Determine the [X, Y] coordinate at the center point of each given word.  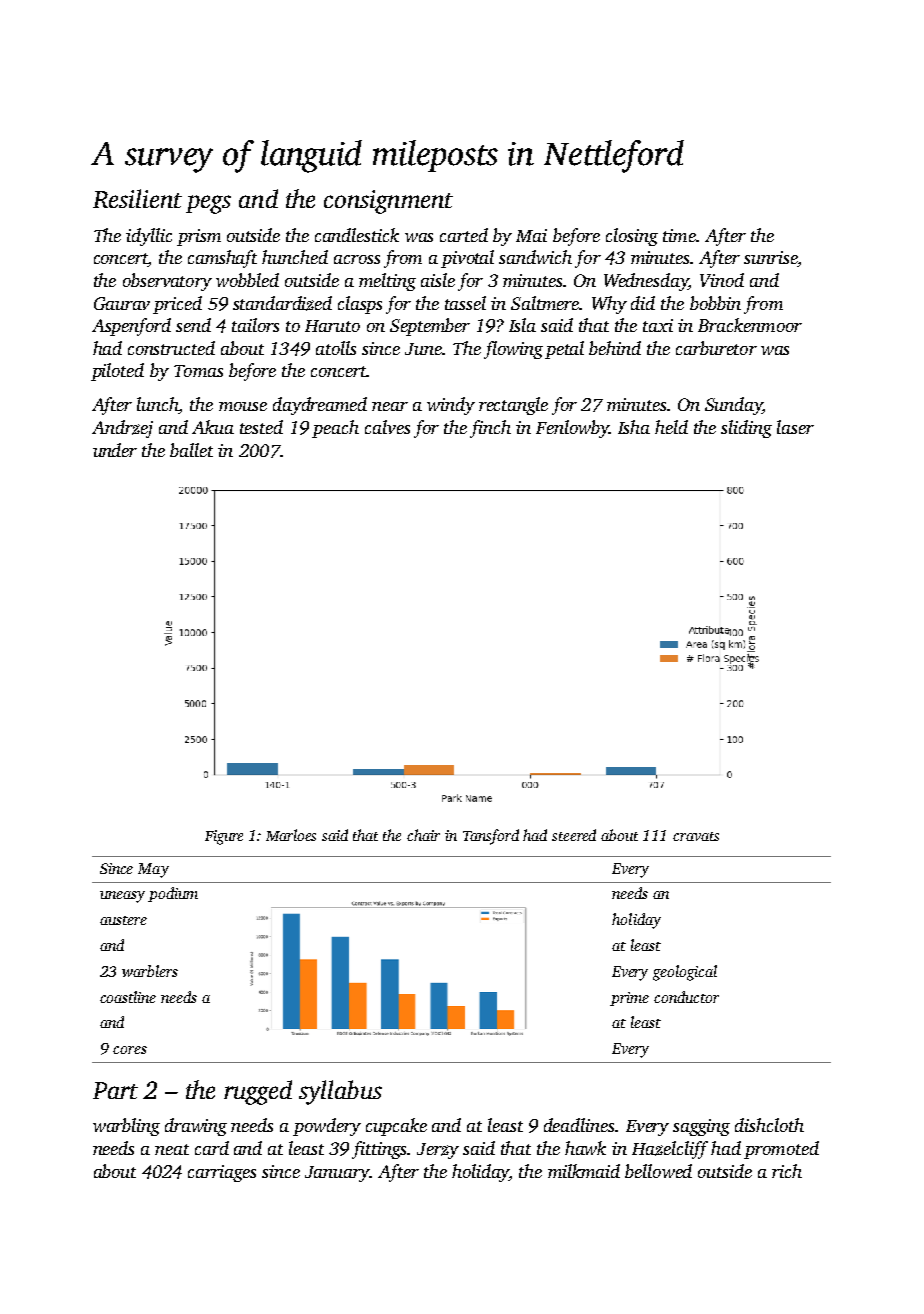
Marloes [291, 835]
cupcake [396, 1127]
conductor [686, 997]
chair [423, 835]
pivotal [467, 259]
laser [795, 427]
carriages [222, 1173]
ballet [191, 450]
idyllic [149, 237]
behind [615, 348]
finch [490, 429]
